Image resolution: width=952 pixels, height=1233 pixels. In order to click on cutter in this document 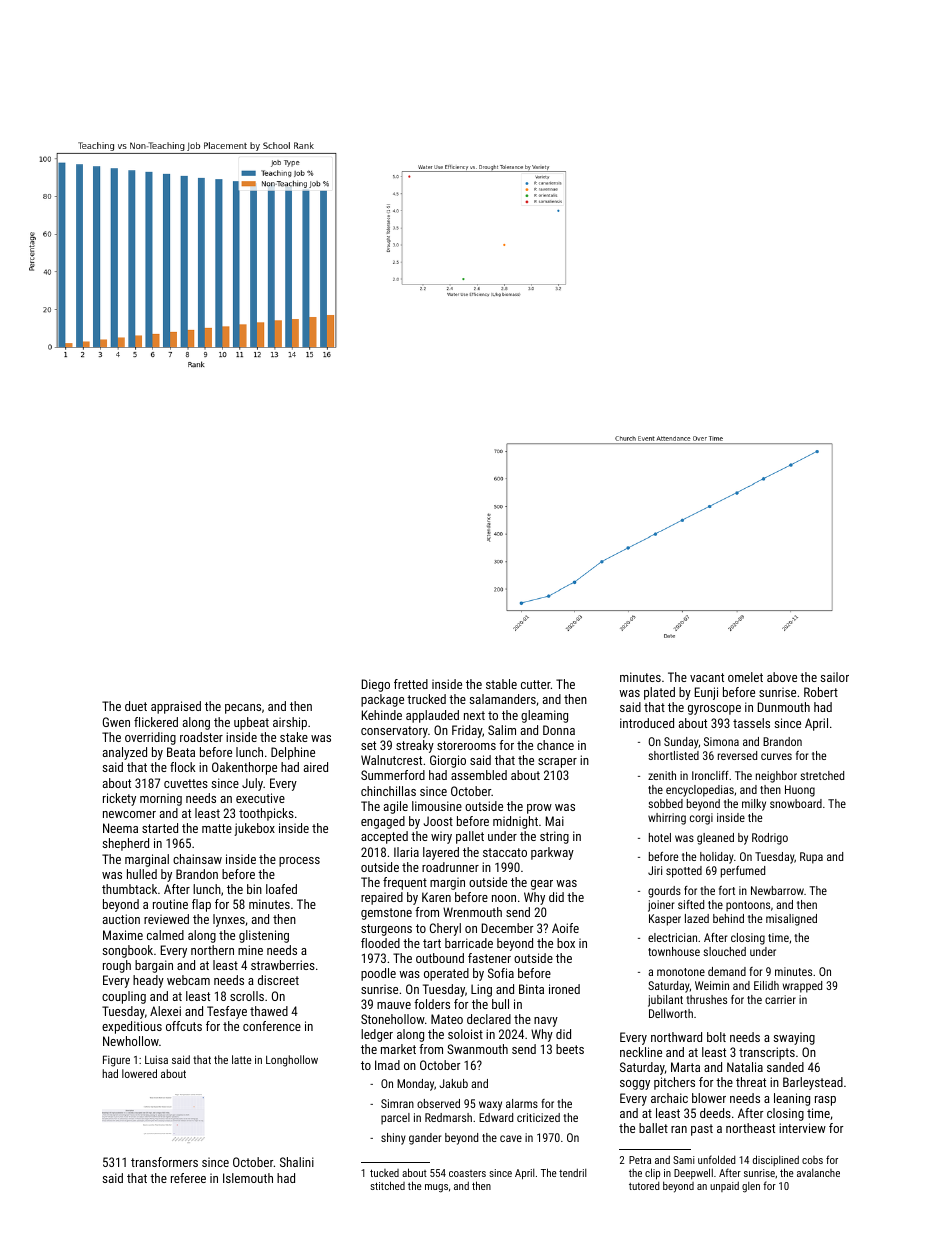, I will do `click(536, 684)`.
